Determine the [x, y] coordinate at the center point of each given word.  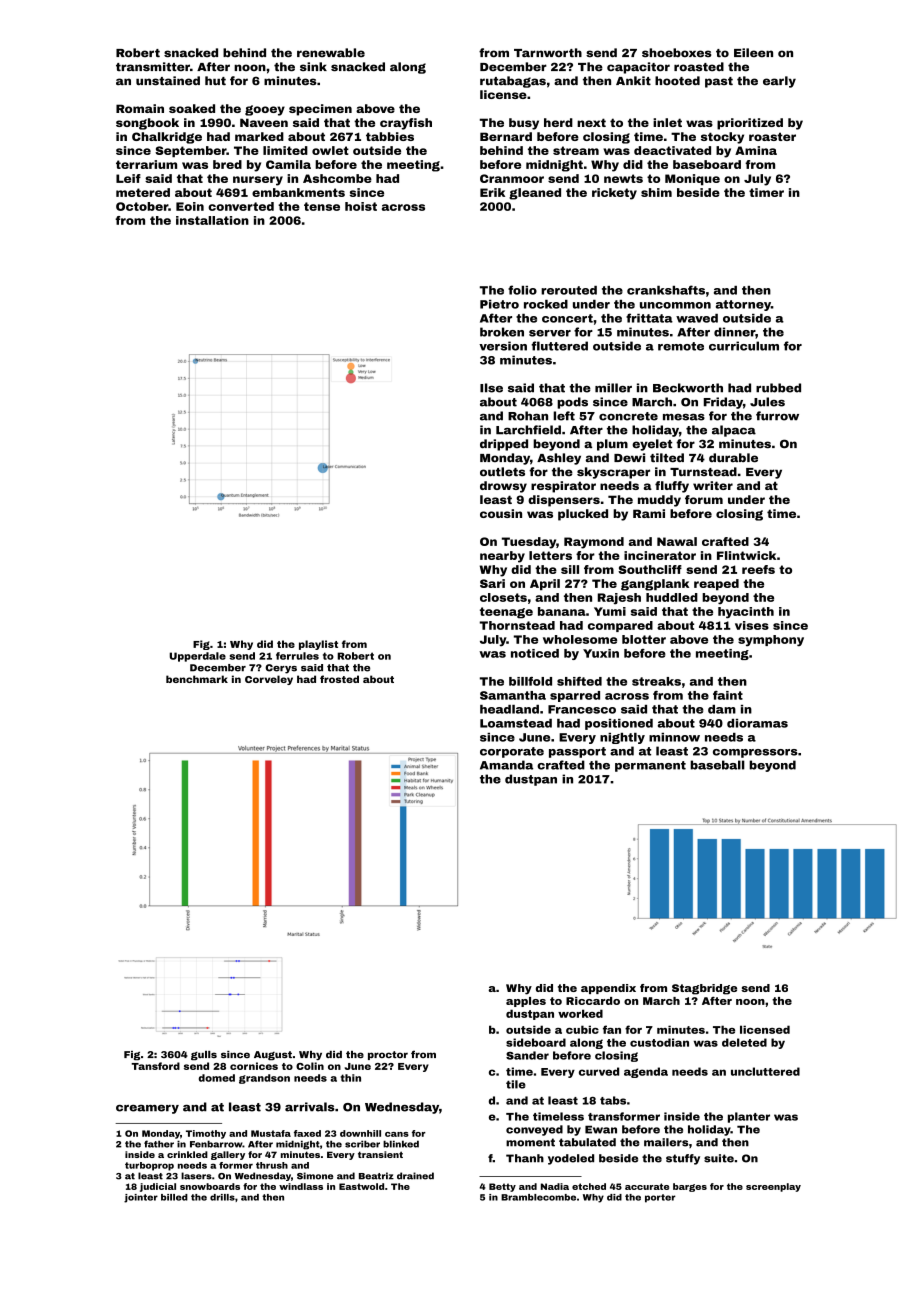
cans [397, 1134]
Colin [310, 1066]
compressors [755, 753]
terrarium [146, 164]
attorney [743, 305]
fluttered [559, 346]
